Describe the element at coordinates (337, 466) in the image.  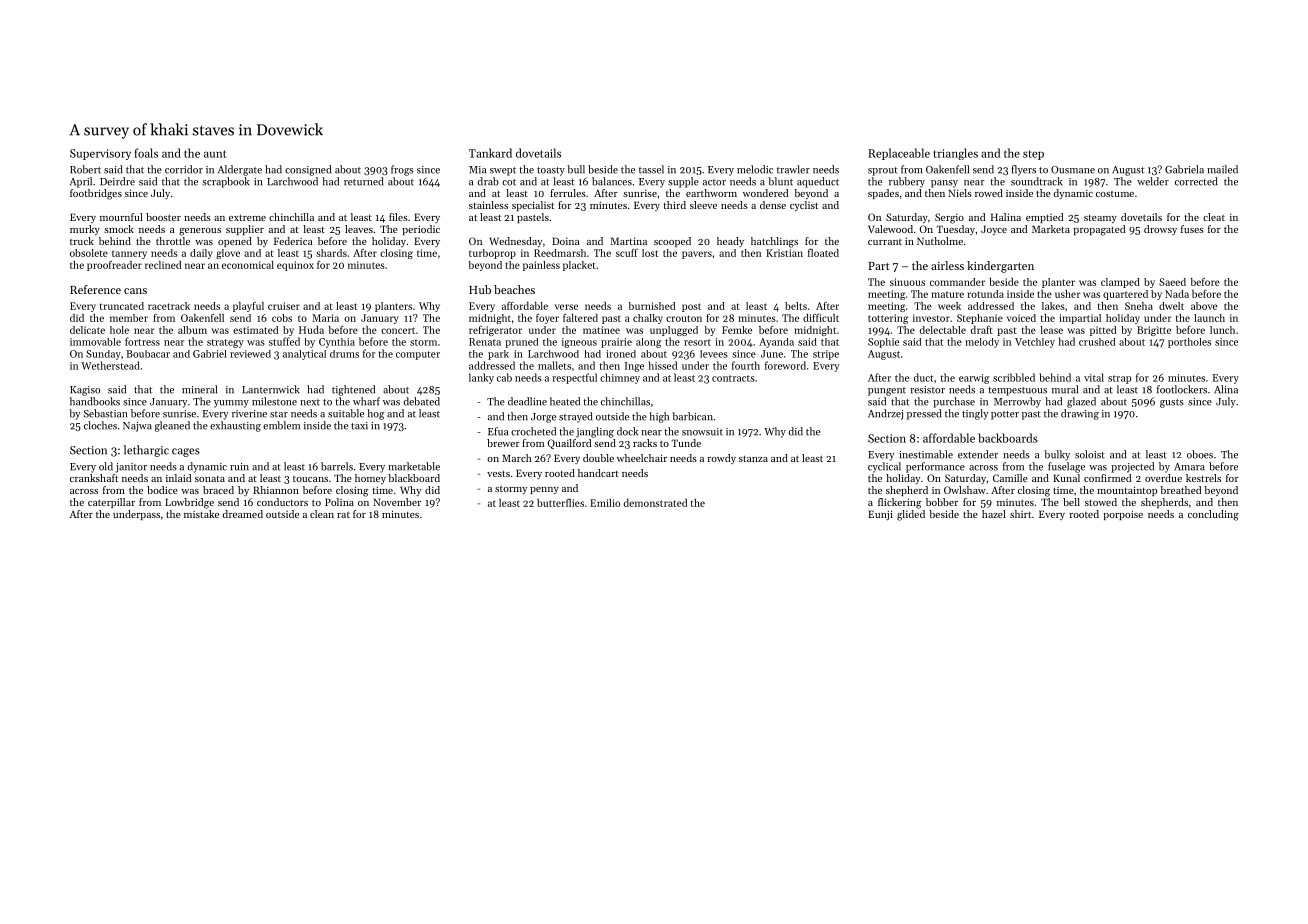
I see `barrels` at that location.
